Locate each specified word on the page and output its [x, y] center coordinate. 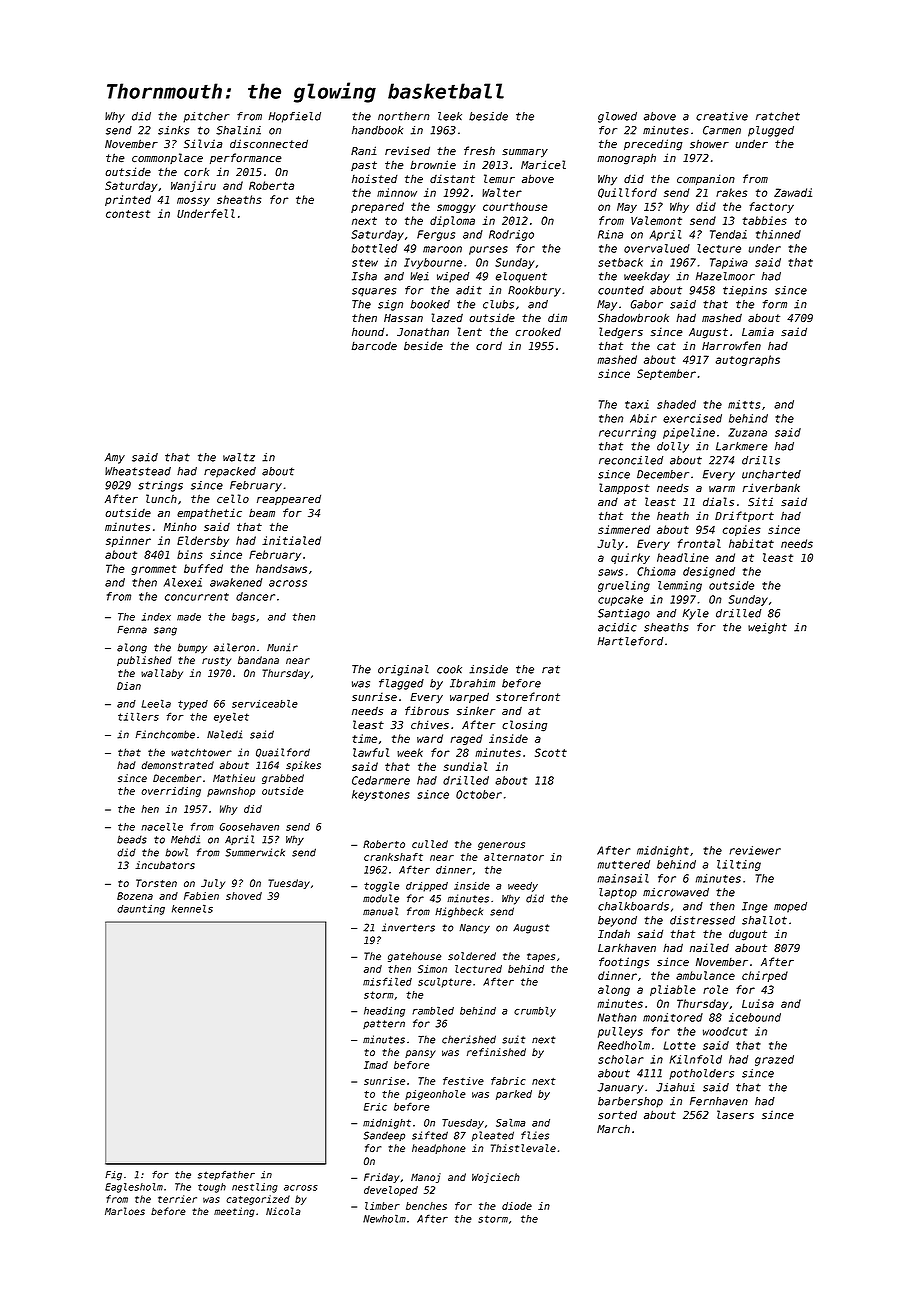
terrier [177, 1199]
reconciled [631, 460]
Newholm [384, 1219]
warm [722, 489]
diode [517, 1206]
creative [722, 116]
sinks [173, 130]
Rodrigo [511, 235]
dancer [255, 596]
